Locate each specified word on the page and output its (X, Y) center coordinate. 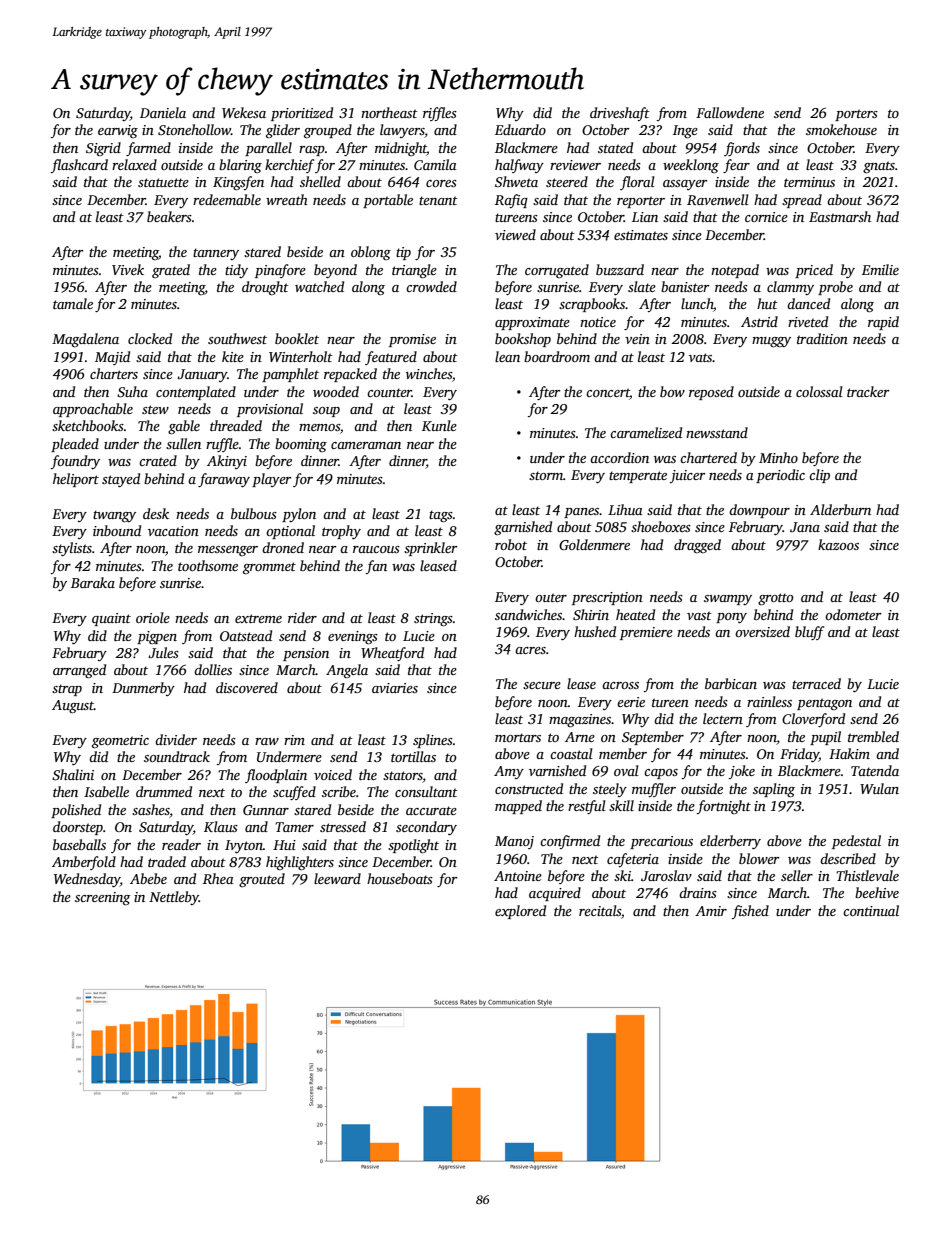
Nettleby (174, 898)
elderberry (730, 842)
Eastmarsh (840, 216)
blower (759, 858)
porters (856, 115)
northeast (389, 112)
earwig (118, 131)
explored (520, 912)
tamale (73, 303)
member (623, 753)
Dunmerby (143, 689)
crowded (431, 286)
